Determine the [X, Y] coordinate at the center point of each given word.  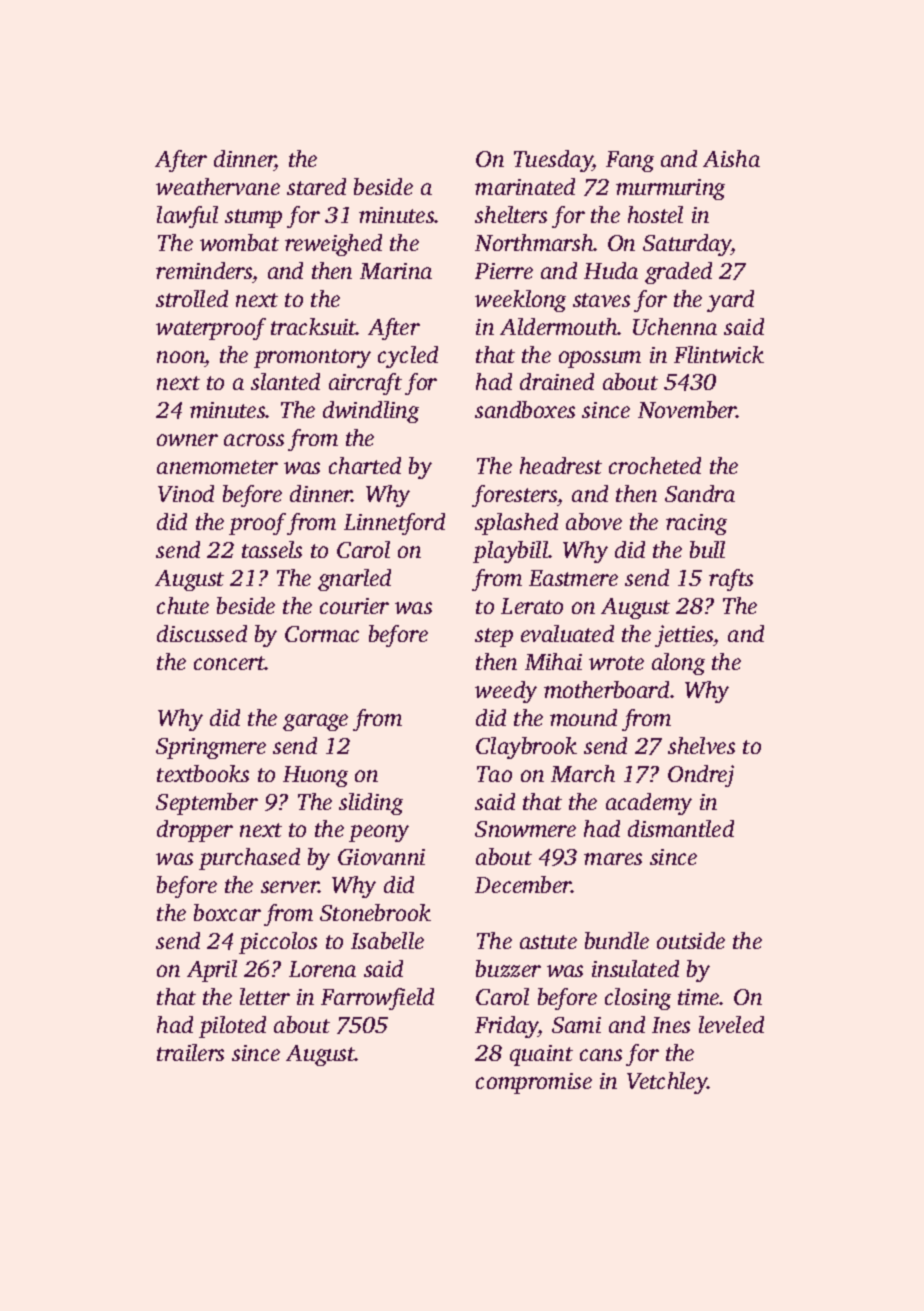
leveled [731, 1024]
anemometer [217, 467]
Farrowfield [377, 999]
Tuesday [553, 161]
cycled [408, 357]
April [212, 971]
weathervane [218, 186]
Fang [630, 161]
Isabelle [387, 940]
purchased [249, 859]
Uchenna [675, 326]
